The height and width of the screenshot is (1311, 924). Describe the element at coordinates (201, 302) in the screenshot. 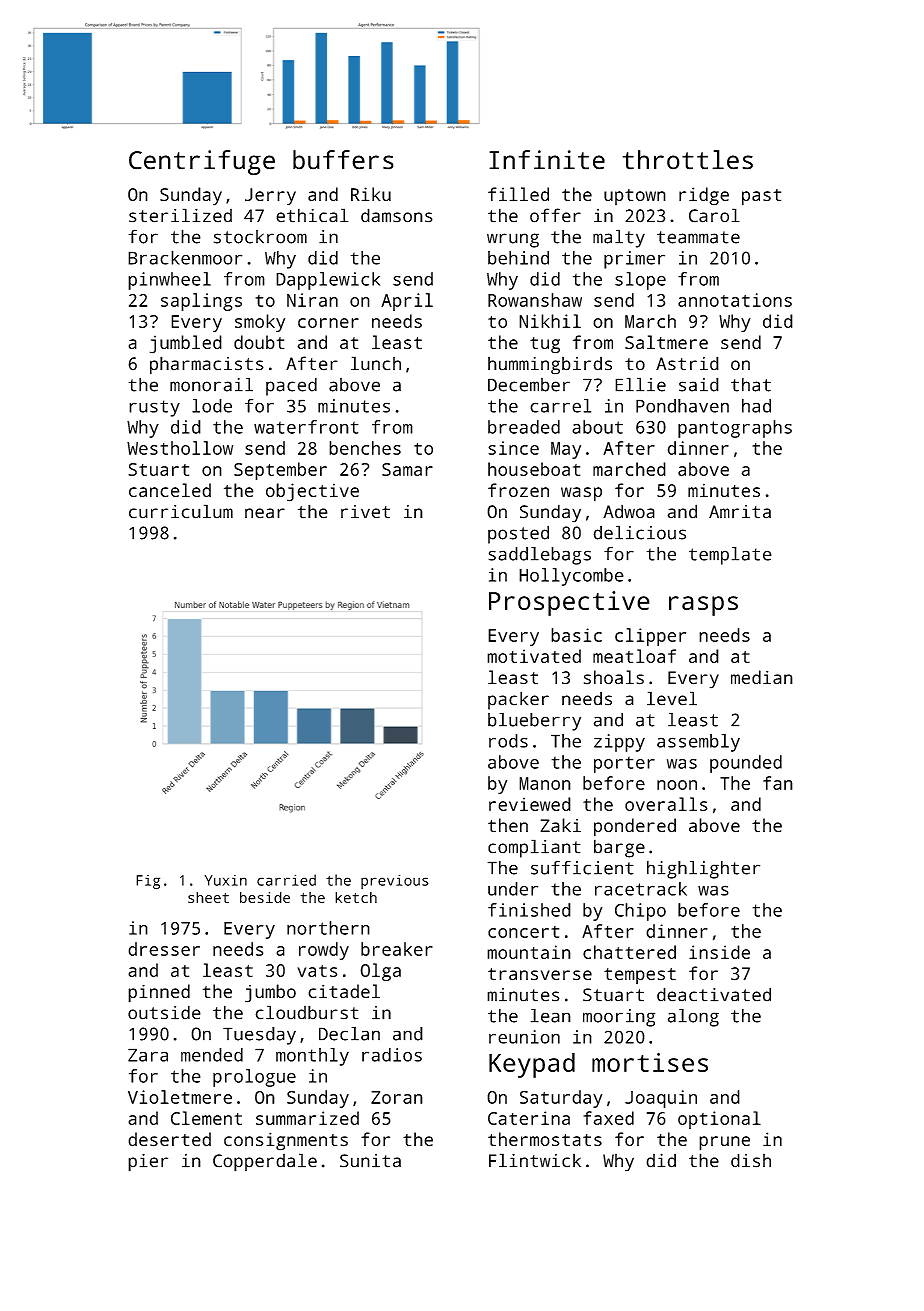

I see `saplings` at that location.
